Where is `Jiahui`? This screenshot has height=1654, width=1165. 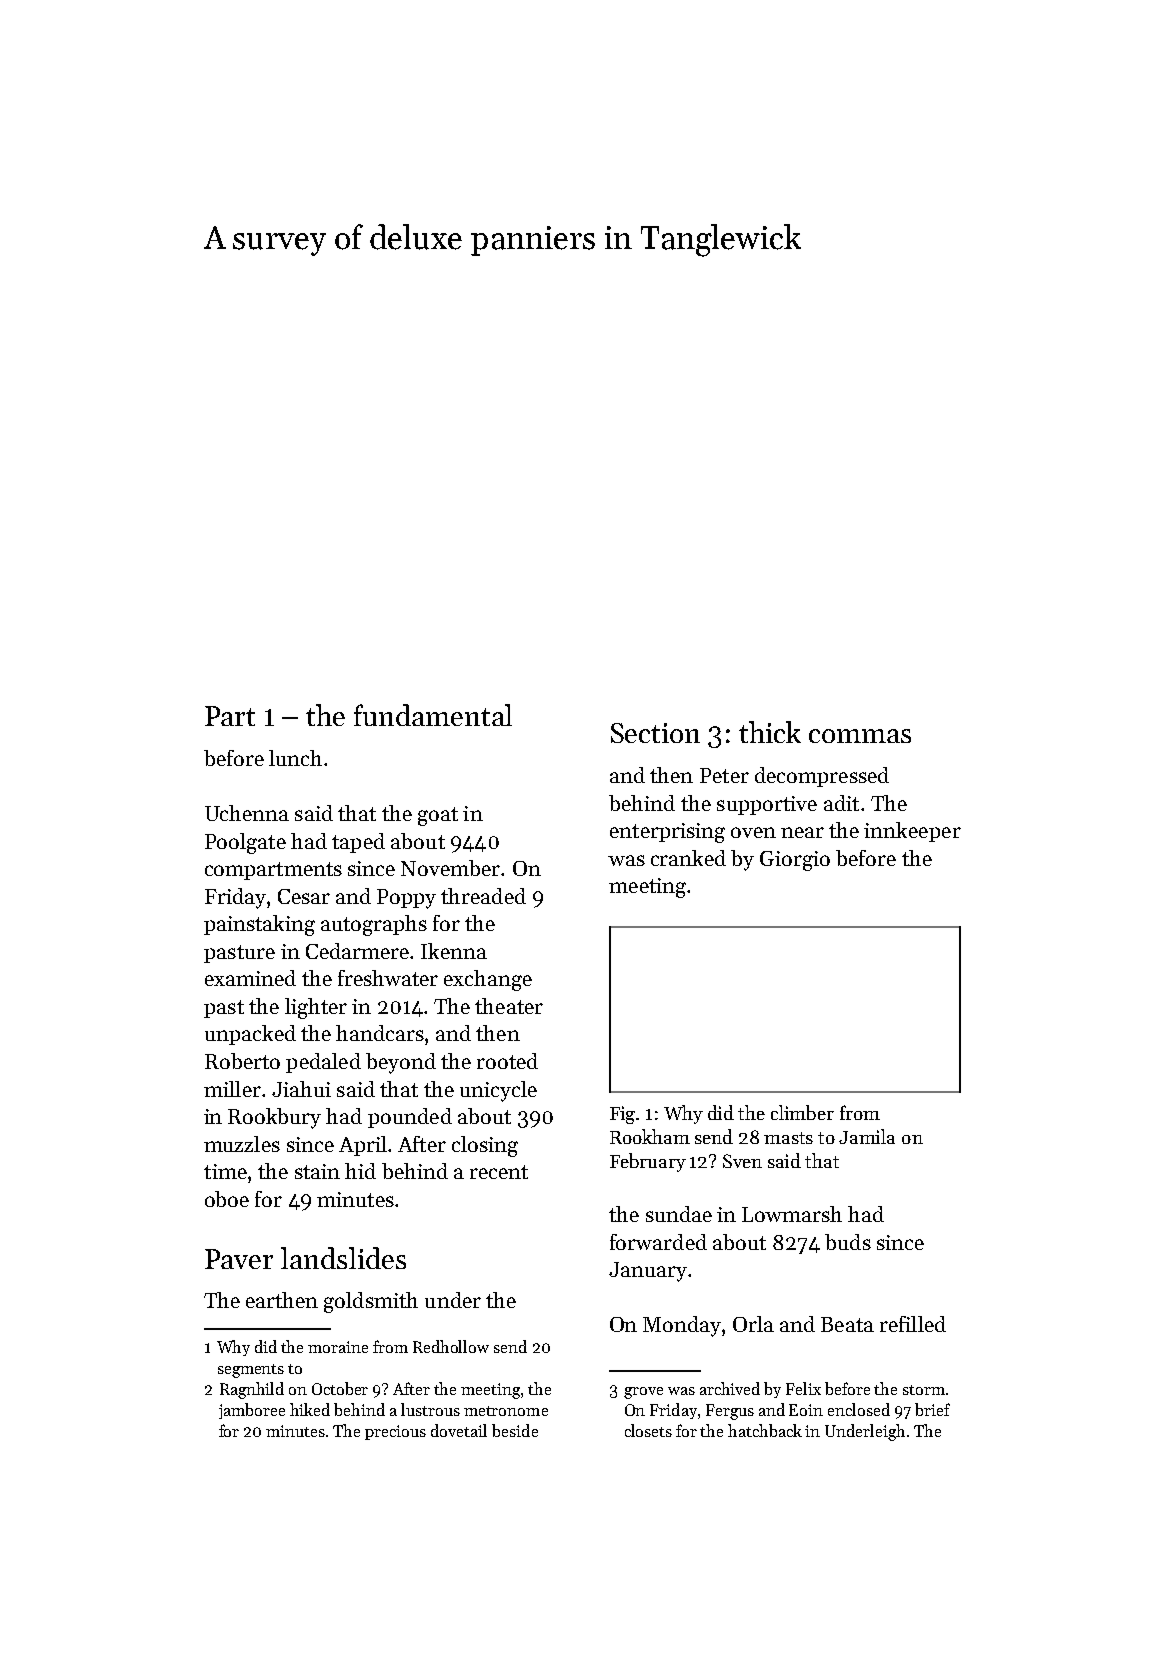 Jiahui is located at coordinates (301, 1089).
